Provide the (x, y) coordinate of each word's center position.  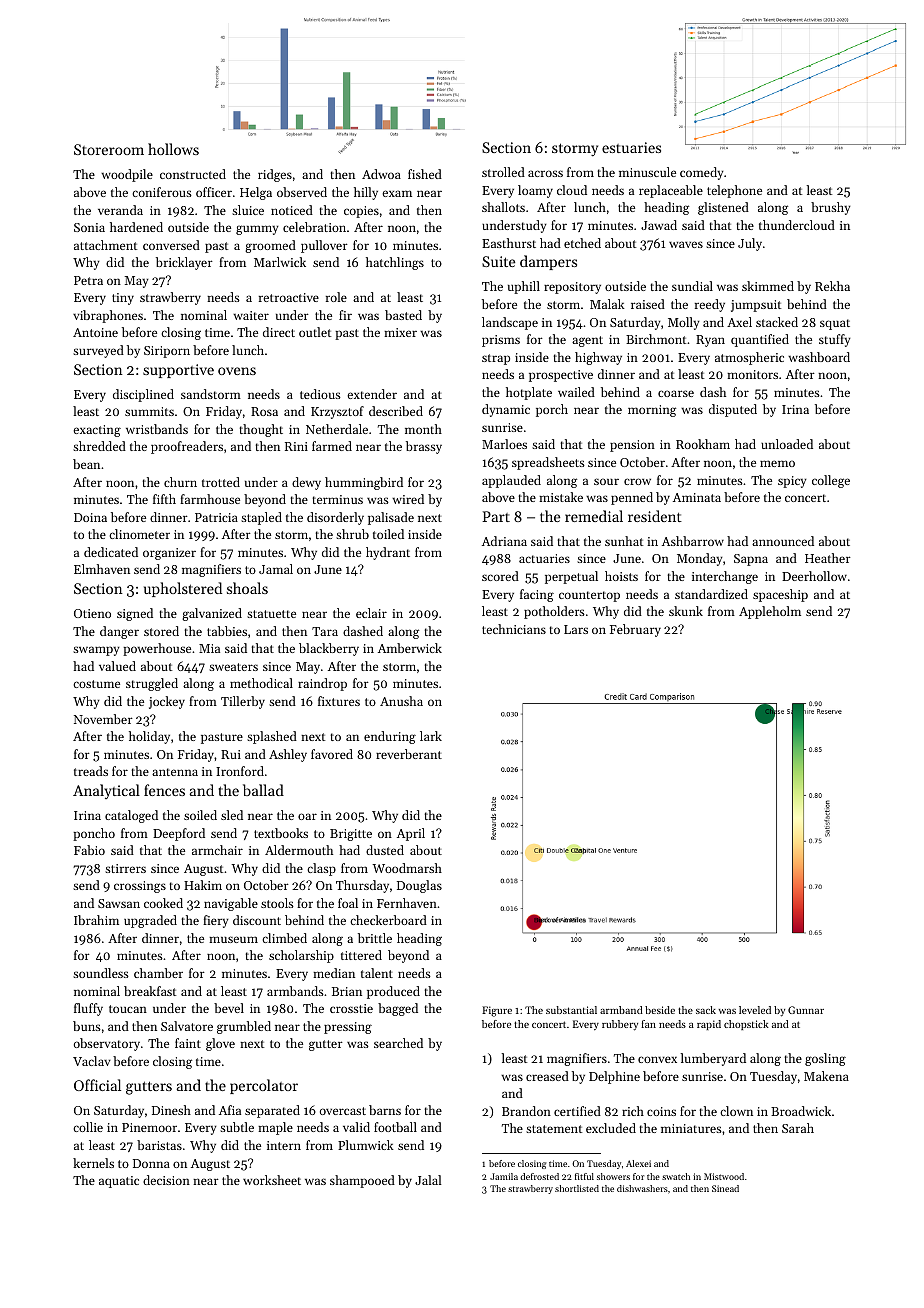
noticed (292, 210)
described (396, 411)
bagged (398, 1009)
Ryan (710, 341)
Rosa (264, 411)
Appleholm (770, 612)
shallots (503, 207)
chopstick (746, 1025)
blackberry (329, 649)
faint (188, 1043)
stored (161, 631)
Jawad (659, 225)
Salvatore (187, 1026)
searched (398, 1043)
